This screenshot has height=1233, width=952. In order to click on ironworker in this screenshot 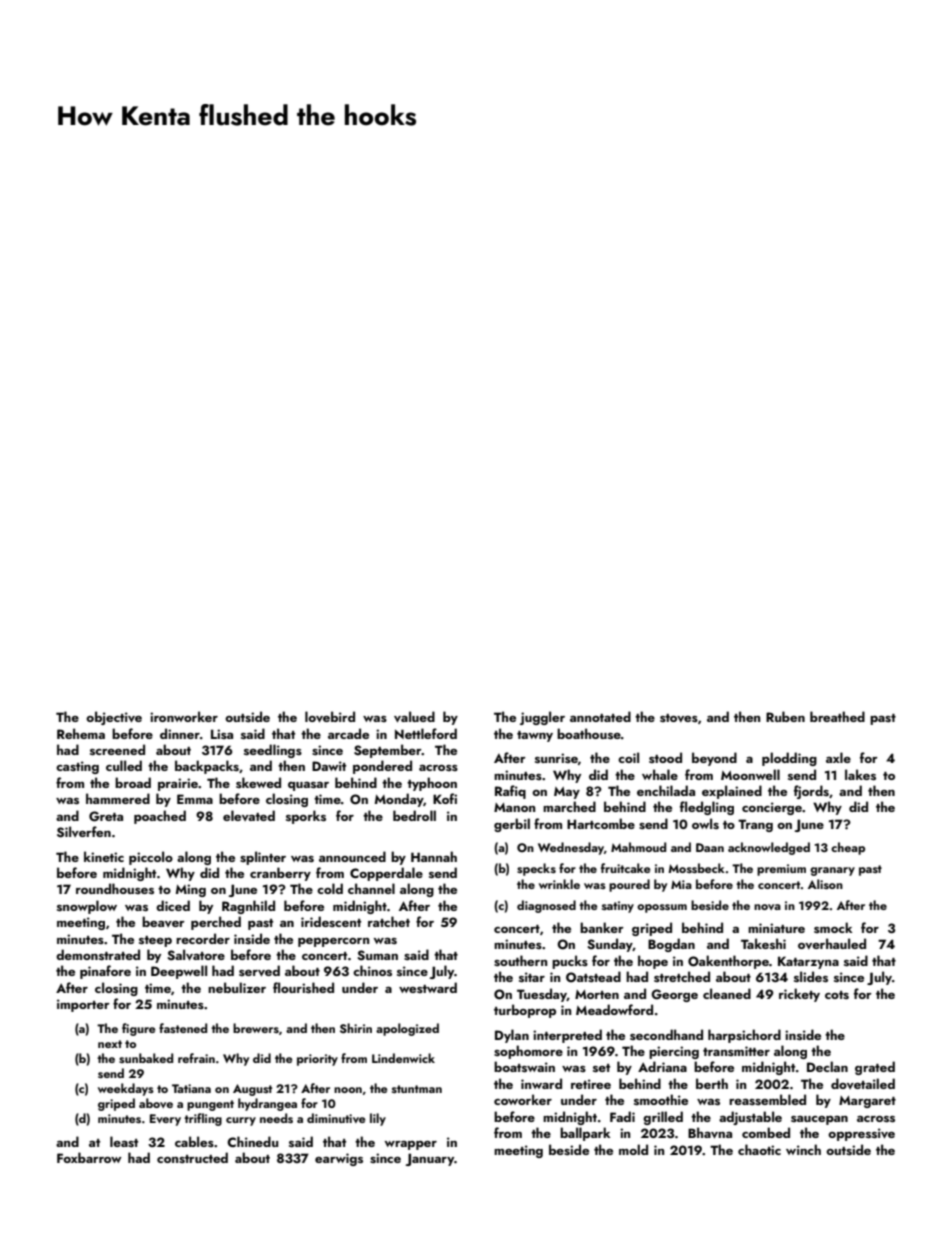, I will do `click(184, 716)`.
